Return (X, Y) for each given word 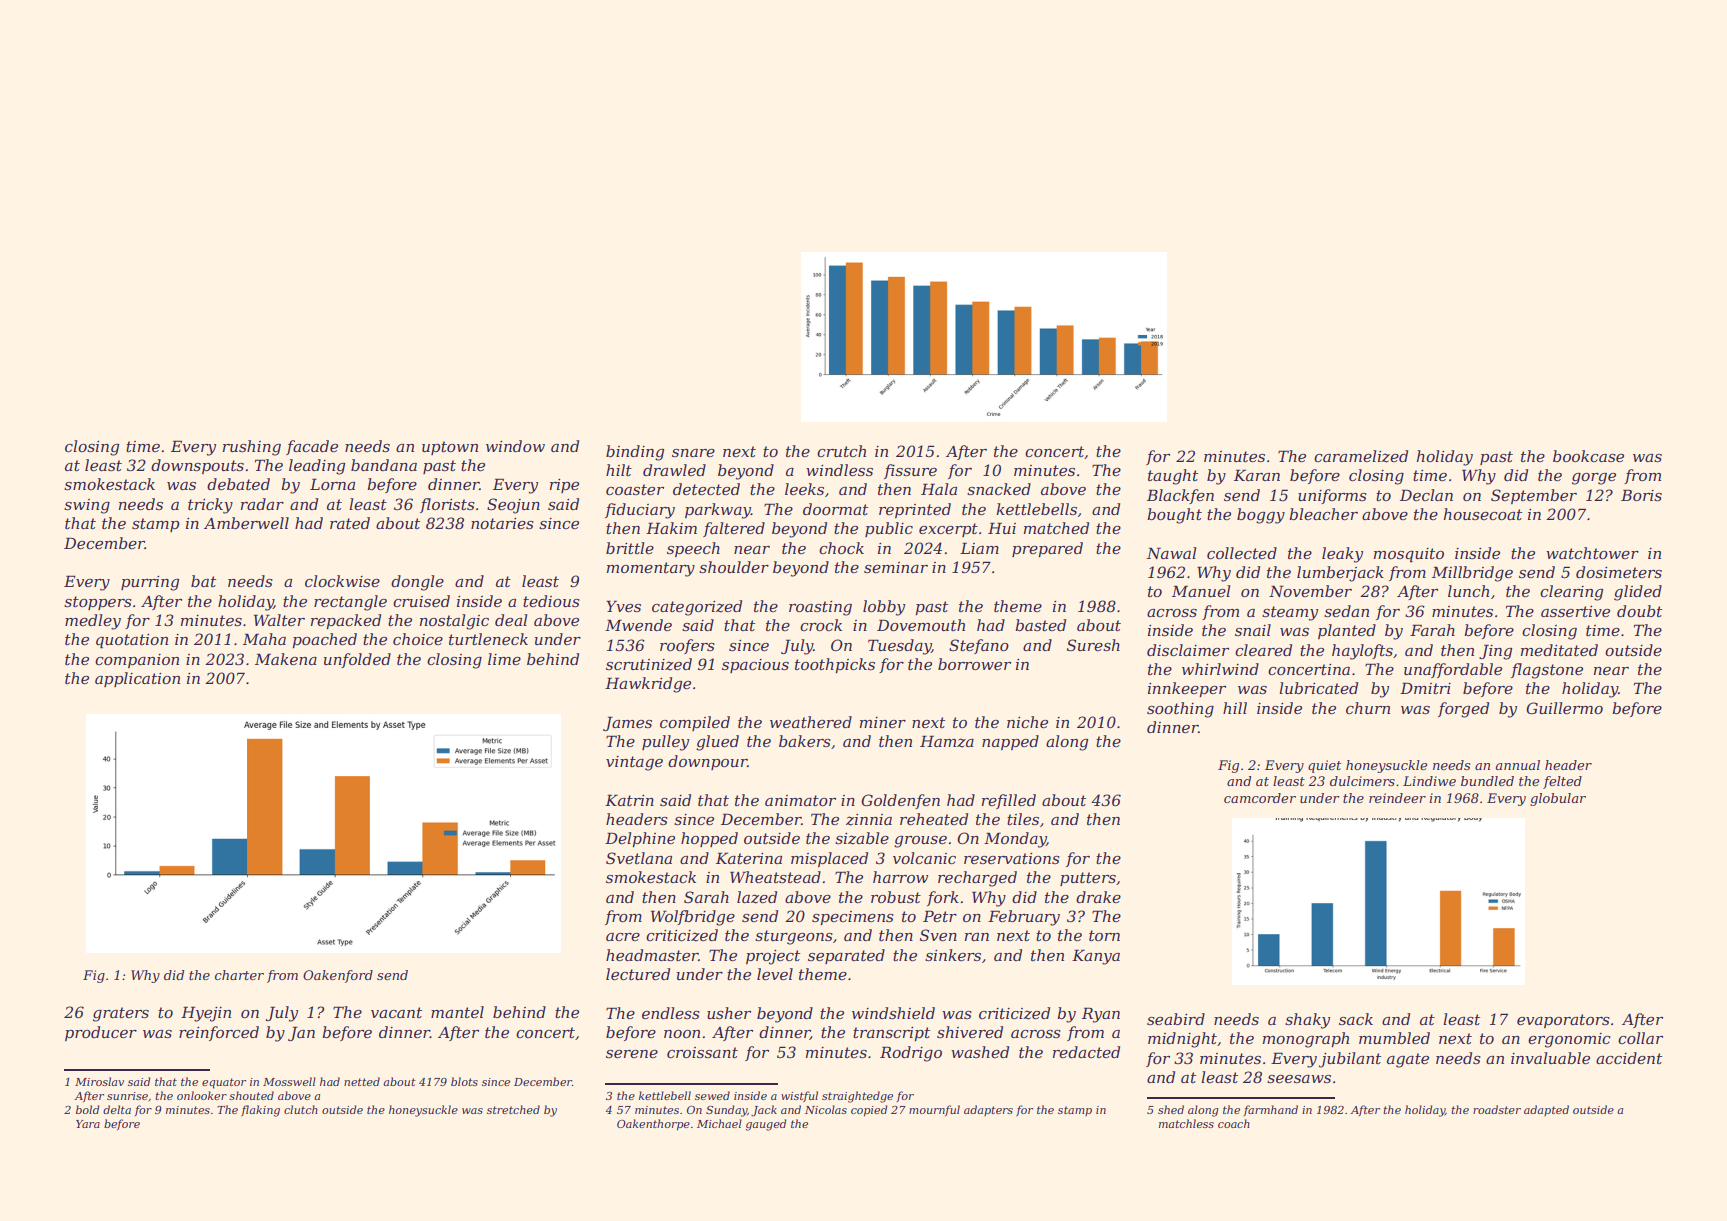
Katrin (629, 800)
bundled (1487, 781)
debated (238, 484)
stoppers (98, 603)
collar (1640, 1038)
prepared (1047, 549)
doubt (1639, 611)
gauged (766, 1125)
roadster (1497, 1109)
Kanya (1096, 957)
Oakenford (338, 976)
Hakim (671, 528)
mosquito (1409, 555)
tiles (1023, 819)
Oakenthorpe (653, 1125)
